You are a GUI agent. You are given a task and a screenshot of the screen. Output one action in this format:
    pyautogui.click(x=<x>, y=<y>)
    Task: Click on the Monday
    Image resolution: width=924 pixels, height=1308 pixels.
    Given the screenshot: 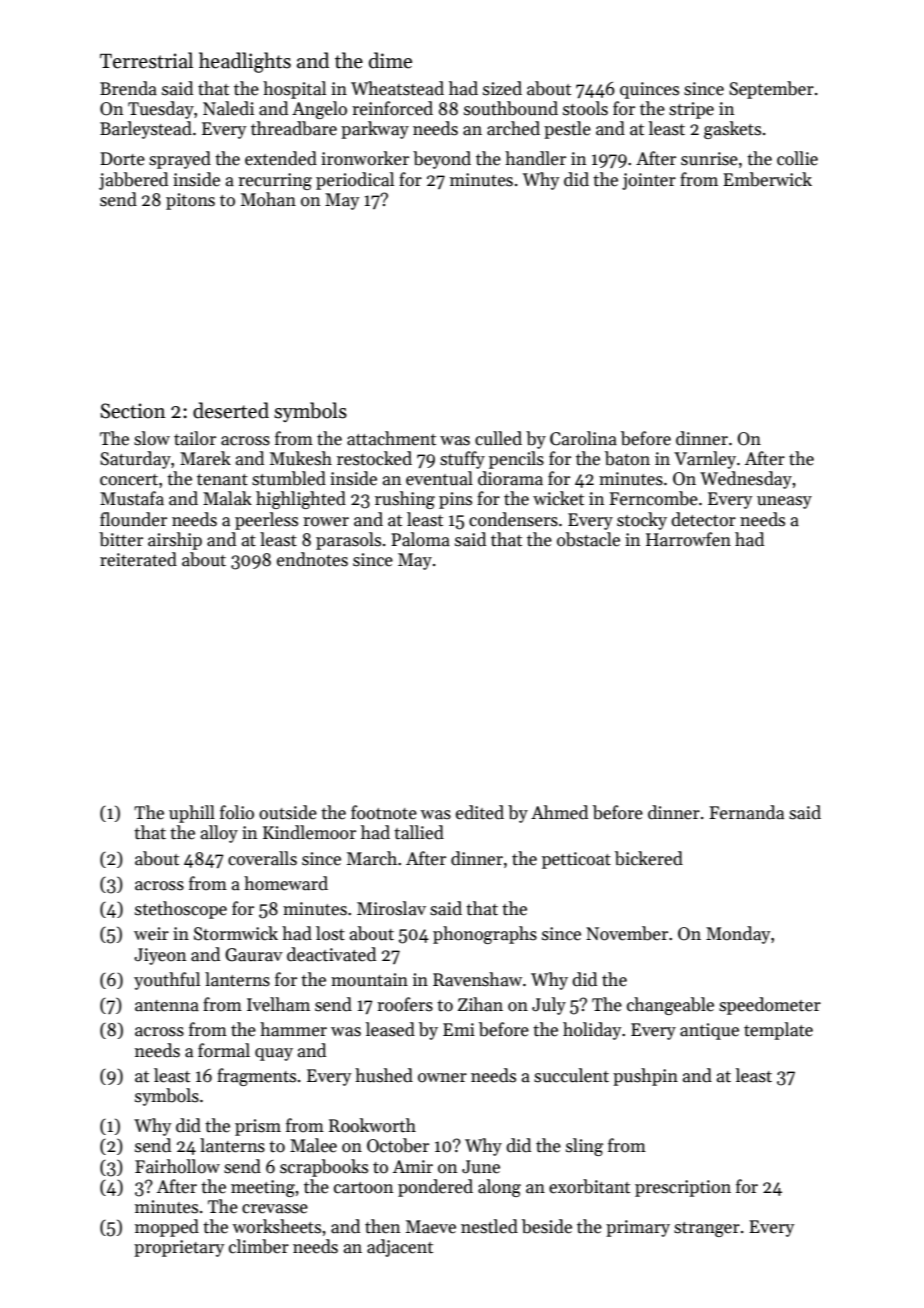 What is the action you would take?
    pyautogui.click(x=738, y=935)
